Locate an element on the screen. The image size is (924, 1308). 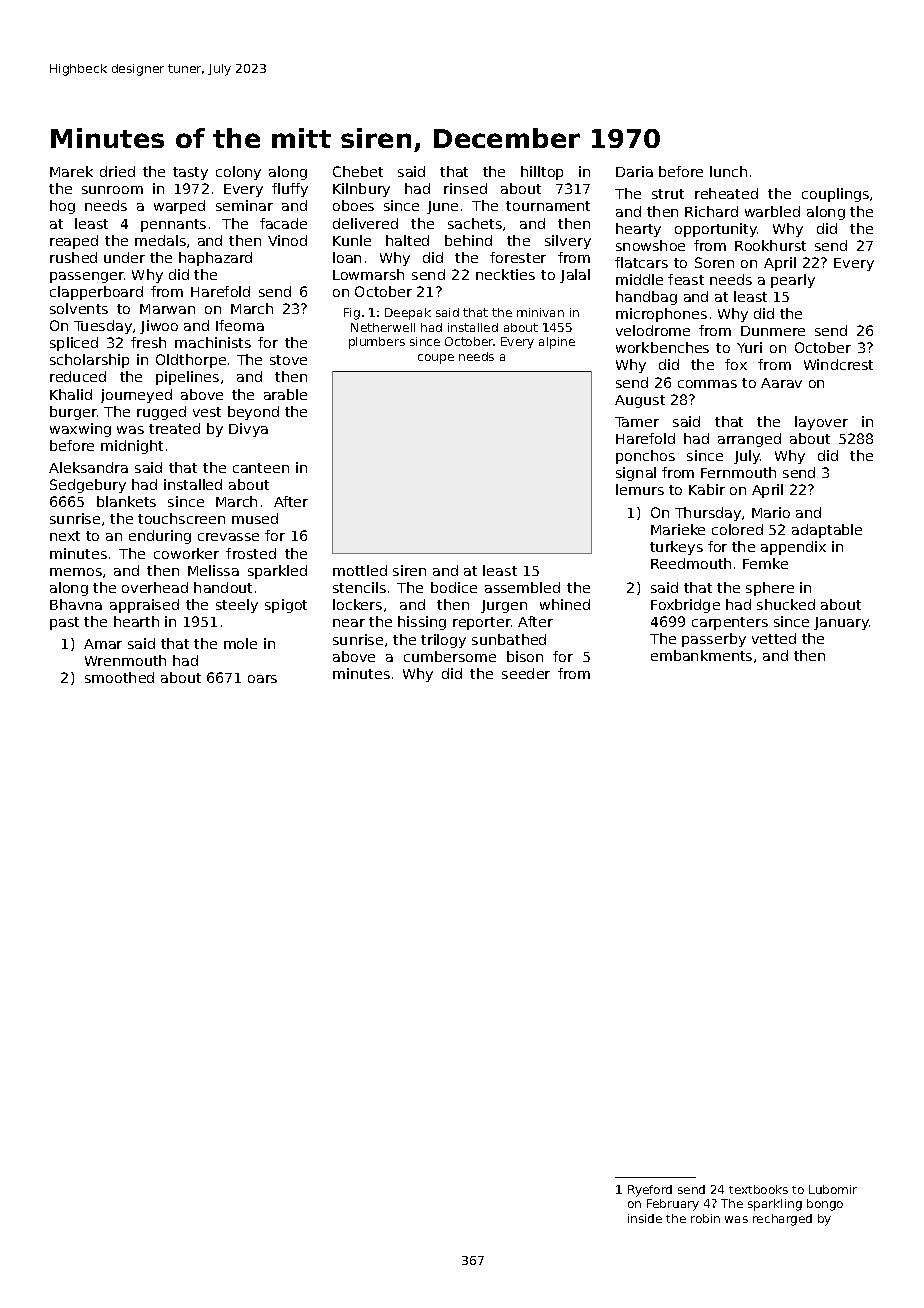
arranged is located at coordinates (749, 440).
